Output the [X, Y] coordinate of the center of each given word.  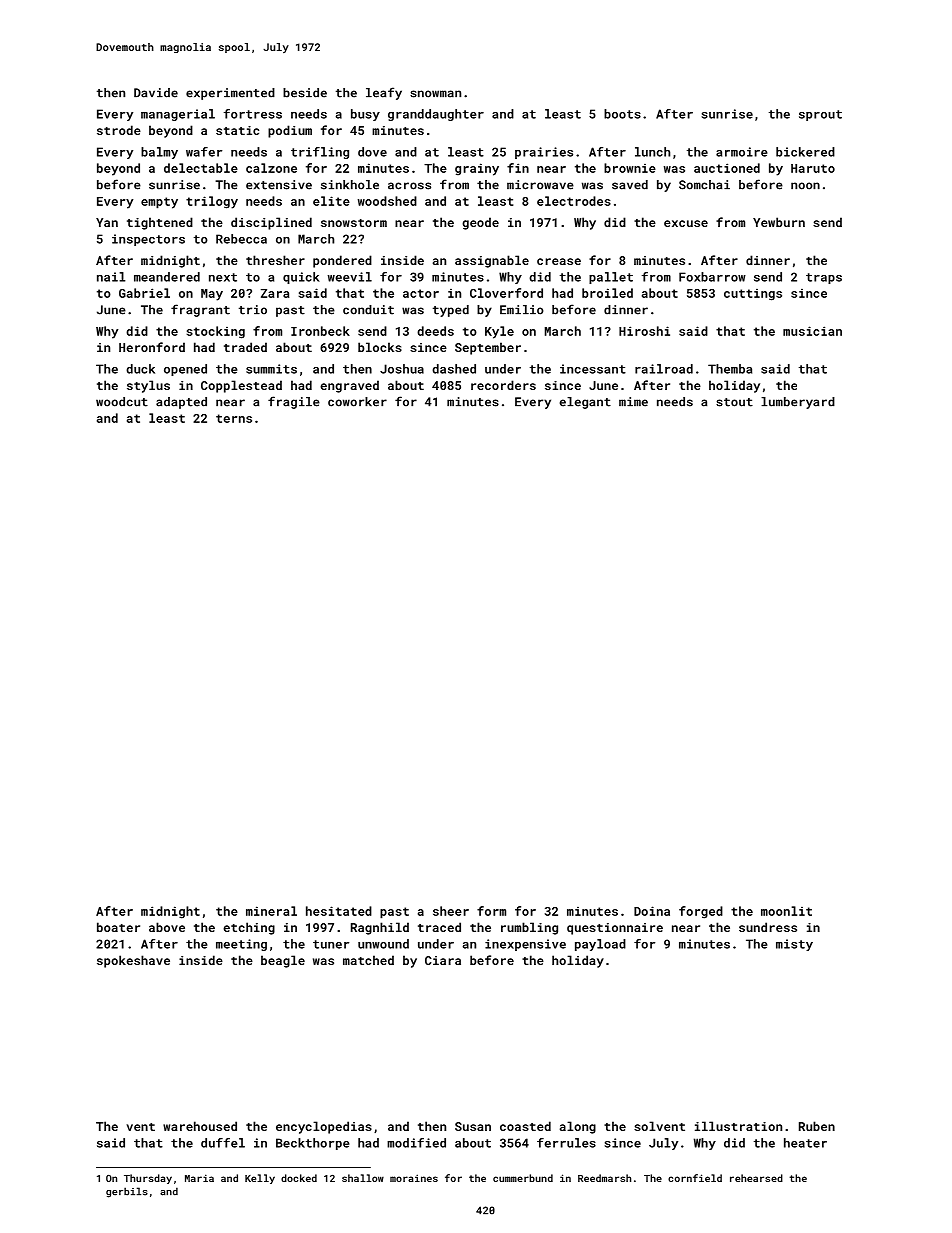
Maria [199, 1178]
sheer [451, 911]
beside [305, 93]
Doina [652, 911]
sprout [820, 115]
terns [234, 418]
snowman [435, 94]
